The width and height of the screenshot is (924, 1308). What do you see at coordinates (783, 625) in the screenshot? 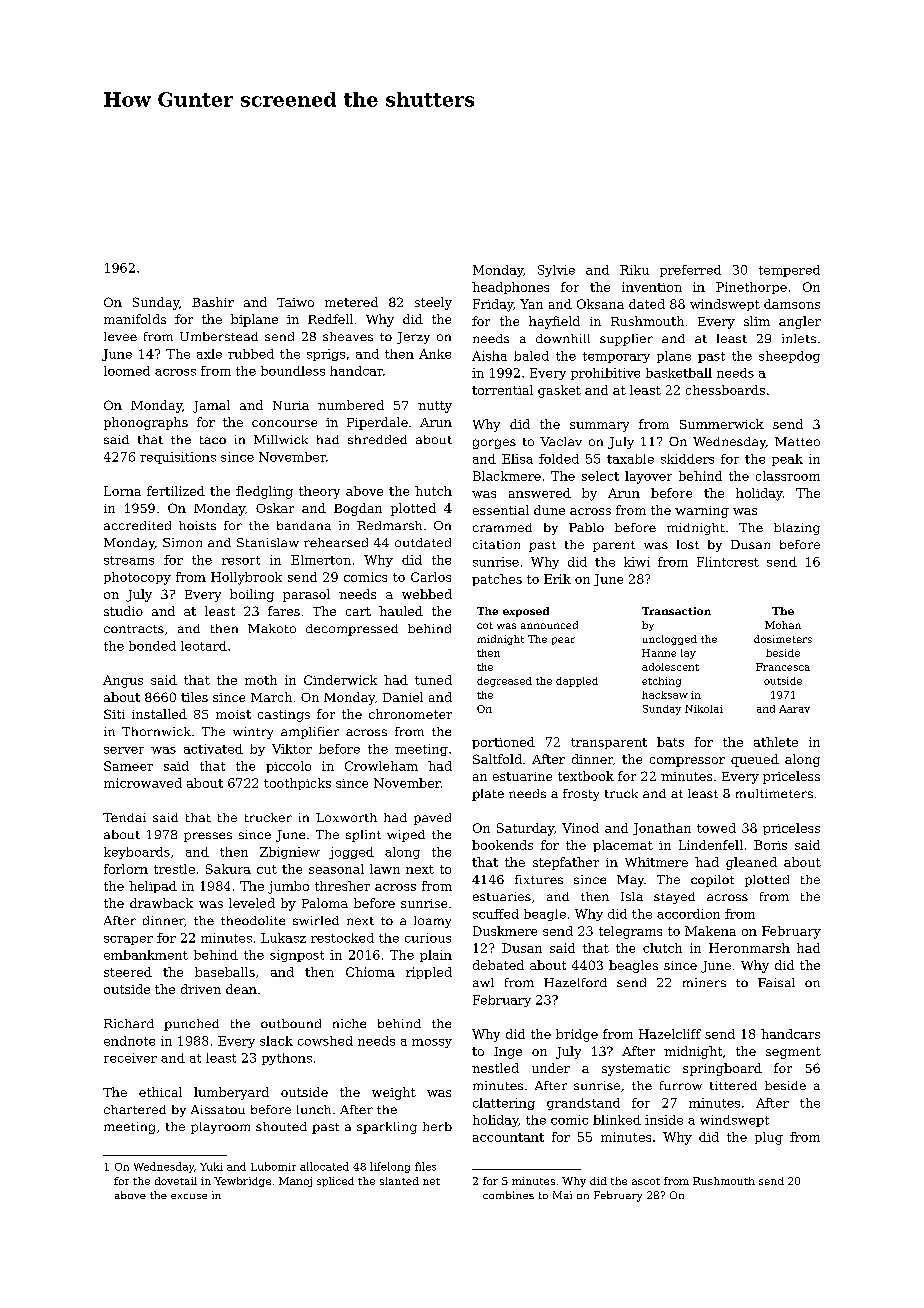
I see `Mohan` at bounding box center [783, 625].
